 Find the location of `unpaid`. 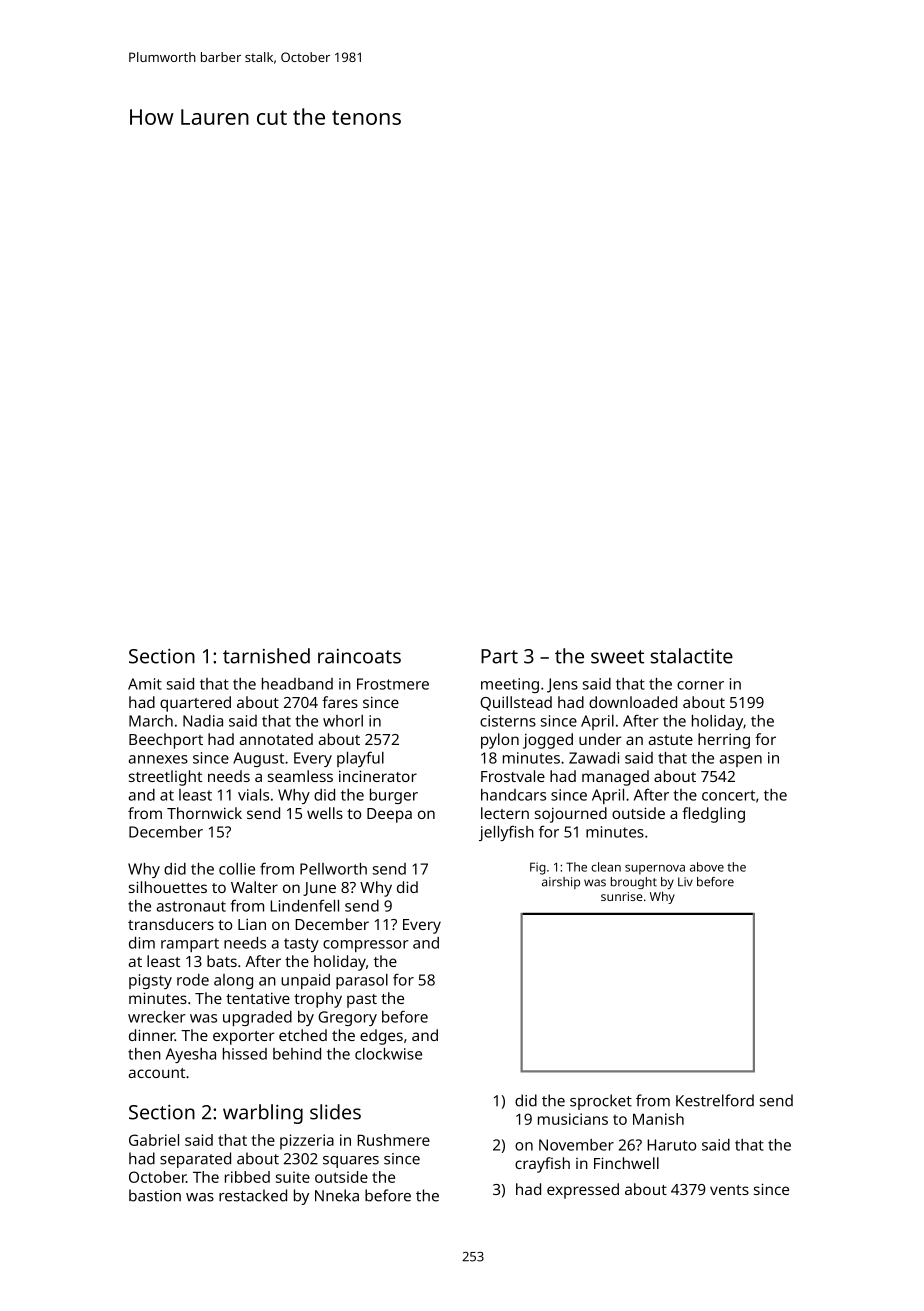

unpaid is located at coordinates (305, 981).
